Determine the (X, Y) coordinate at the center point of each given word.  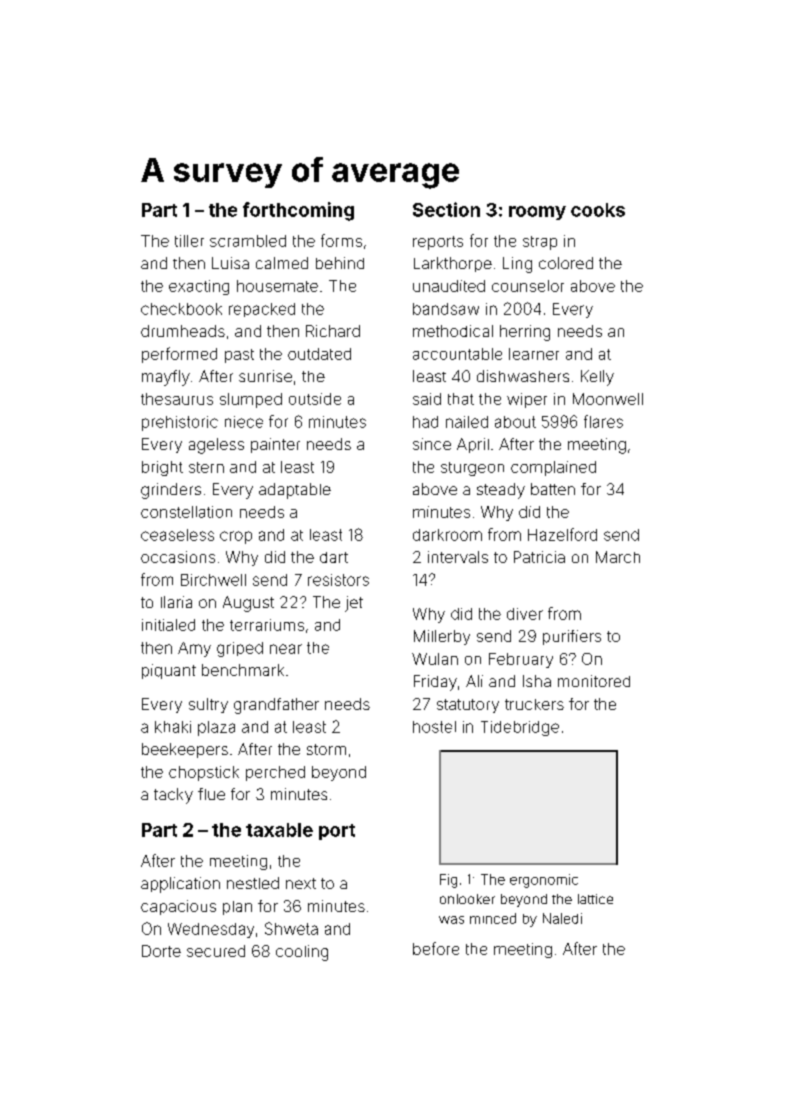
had (425, 422)
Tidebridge (520, 728)
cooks (598, 210)
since (432, 444)
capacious (178, 907)
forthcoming (298, 211)
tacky (173, 796)
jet (354, 604)
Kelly (597, 378)
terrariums (267, 625)
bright (162, 468)
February (521, 660)
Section (446, 209)
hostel (434, 727)
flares (603, 421)
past (239, 356)
